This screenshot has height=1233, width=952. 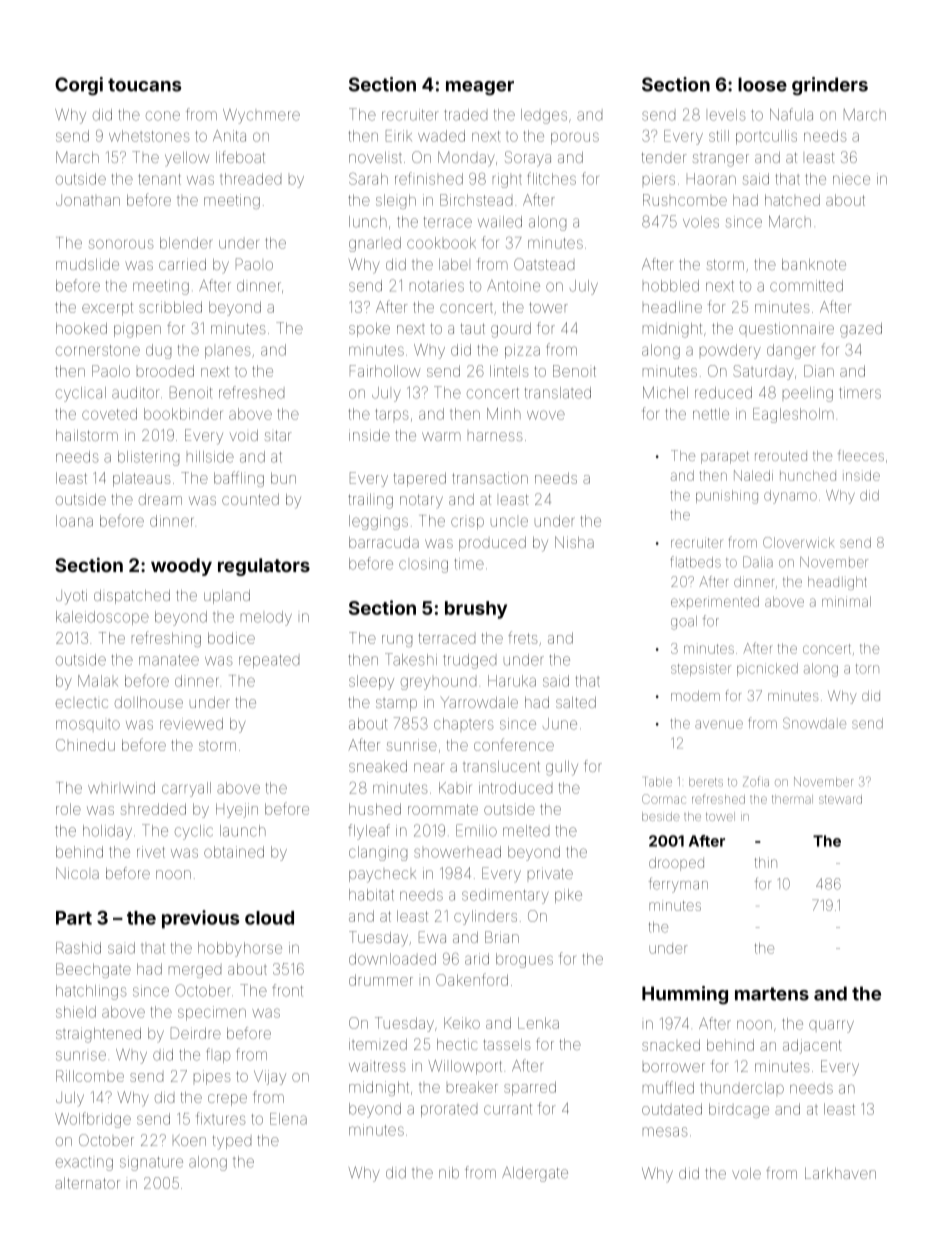 What do you see at coordinates (756, 781) in the screenshot?
I see `Zofia` at bounding box center [756, 781].
